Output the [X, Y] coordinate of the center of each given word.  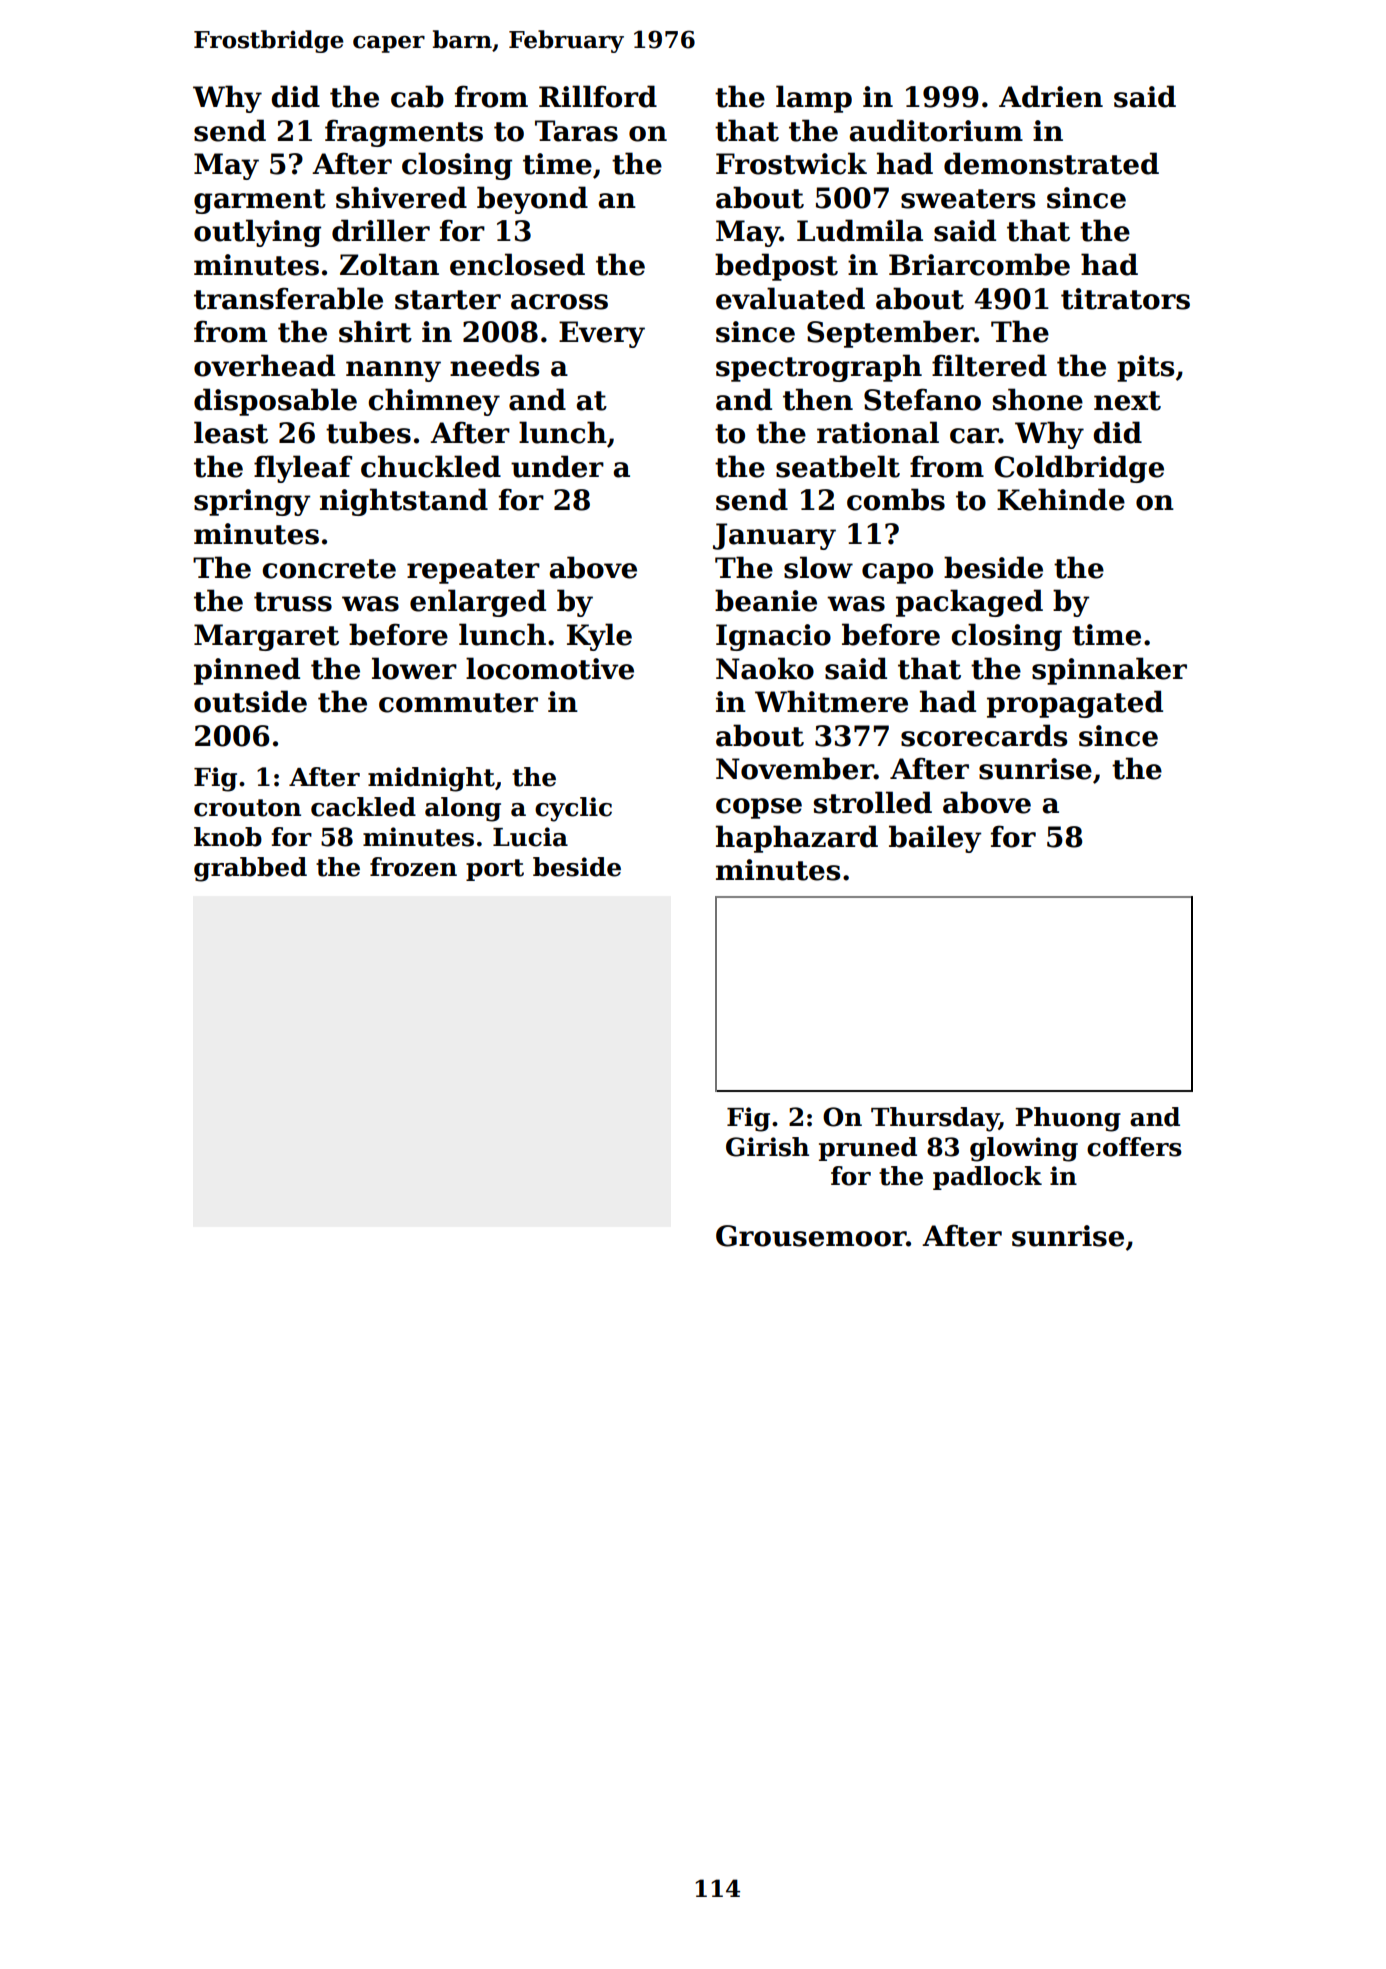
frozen [413, 867]
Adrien [1051, 96]
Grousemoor [811, 1236]
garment [260, 201]
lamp [814, 99]
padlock [987, 1178]
